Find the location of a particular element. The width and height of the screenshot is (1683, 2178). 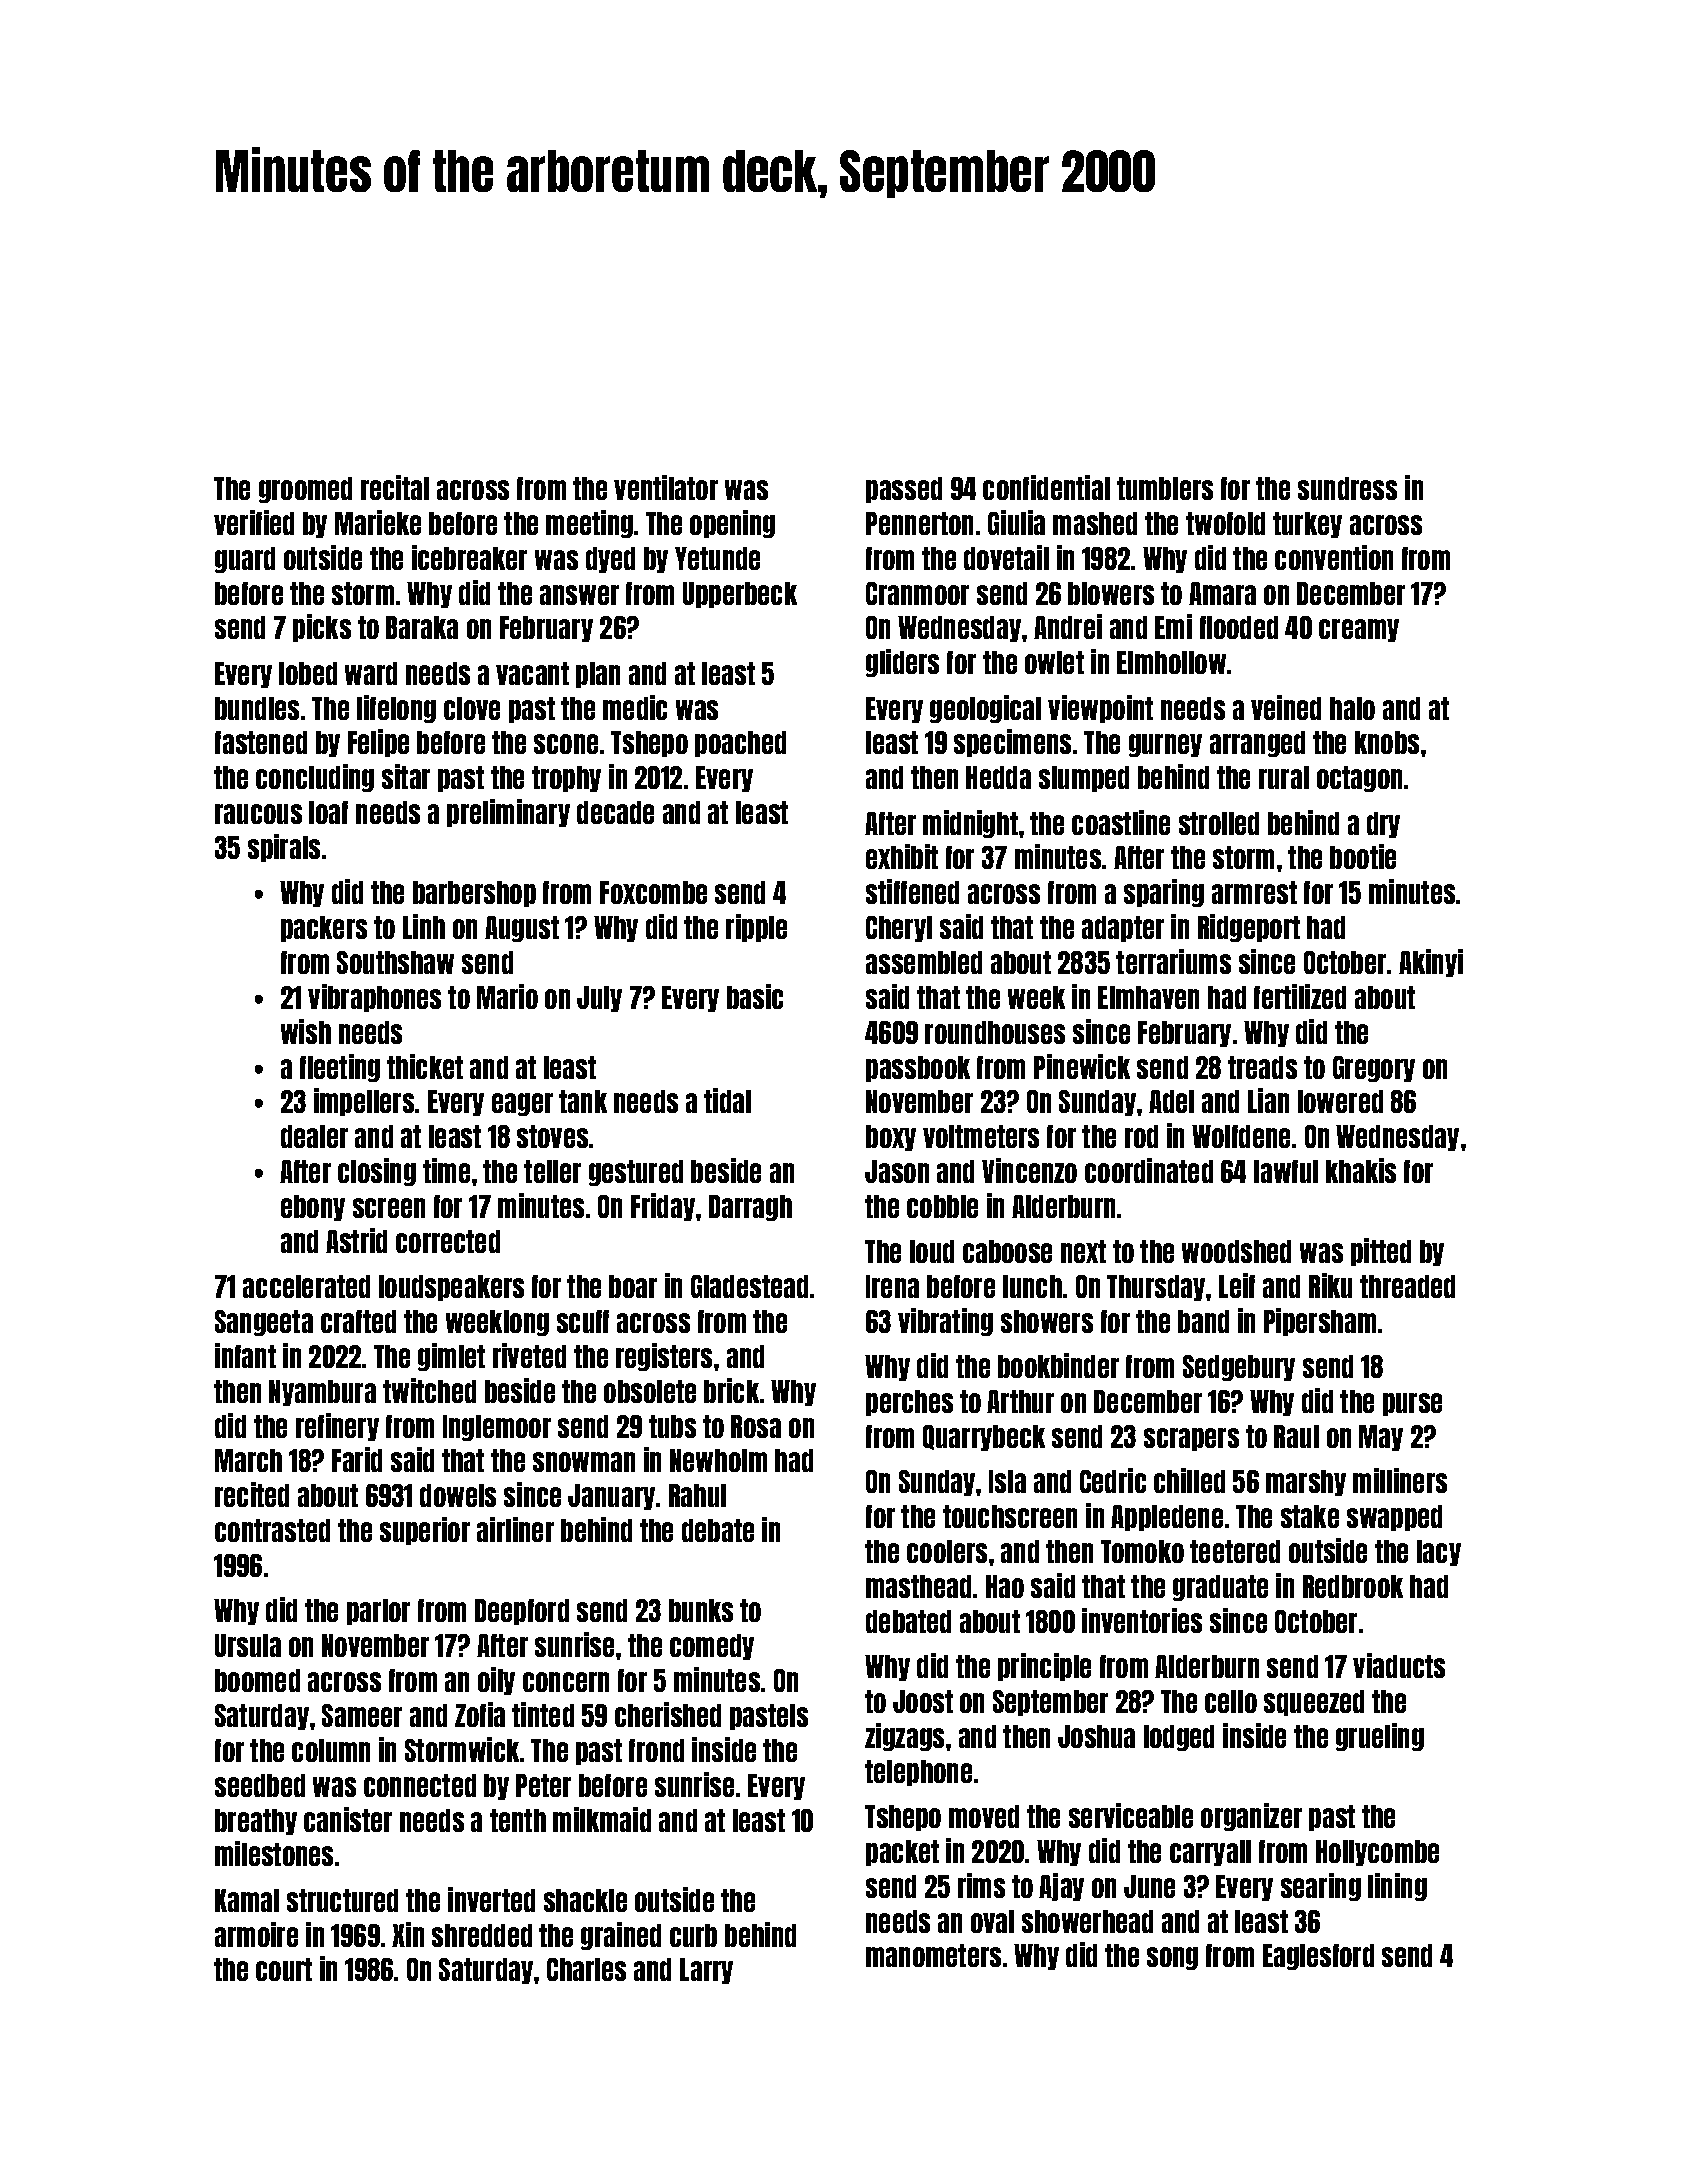

refinery is located at coordinates (337, 1427).
